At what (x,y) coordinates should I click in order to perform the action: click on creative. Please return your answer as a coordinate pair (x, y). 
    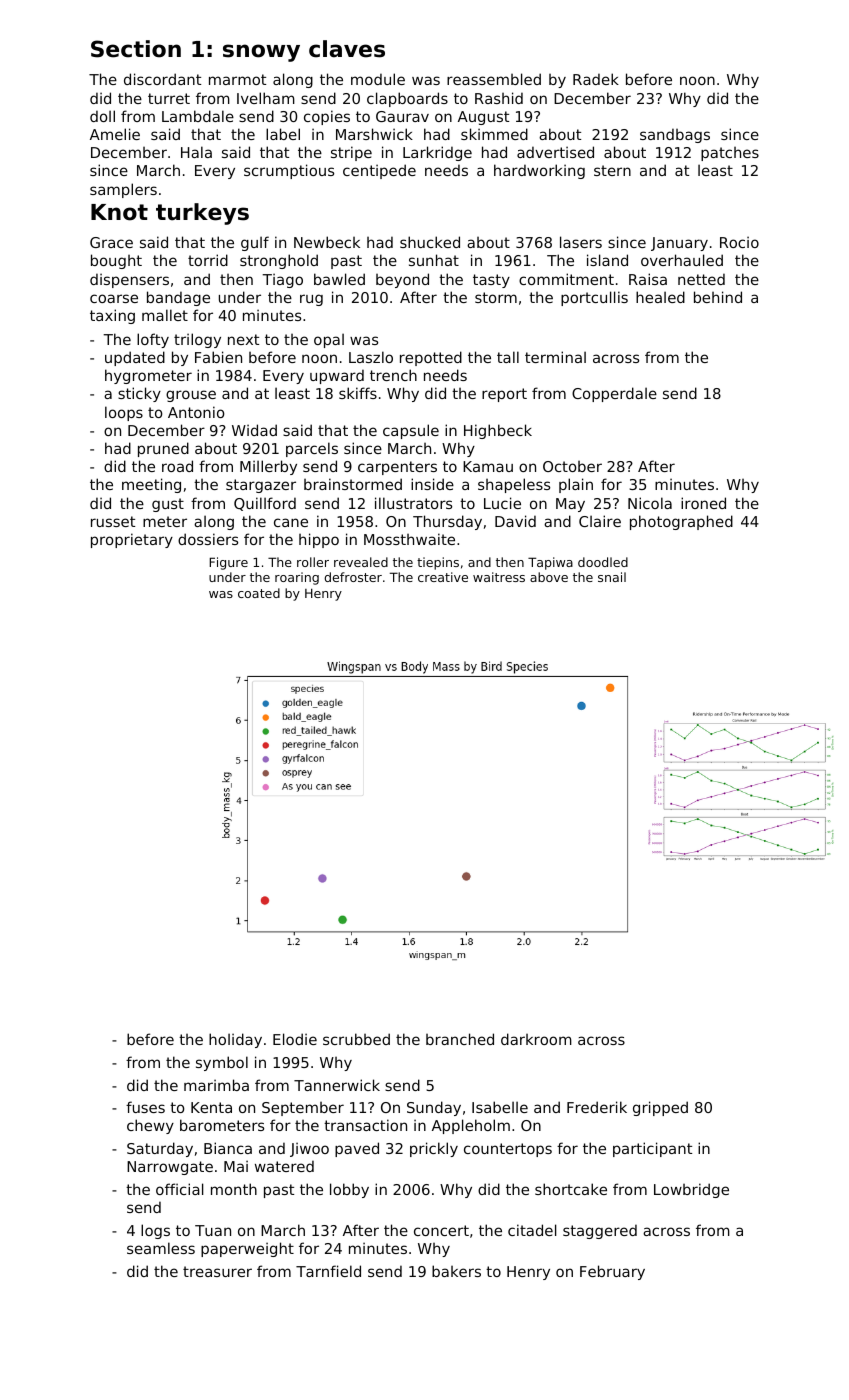
    Looking at the image, I should click on (443, 577).
